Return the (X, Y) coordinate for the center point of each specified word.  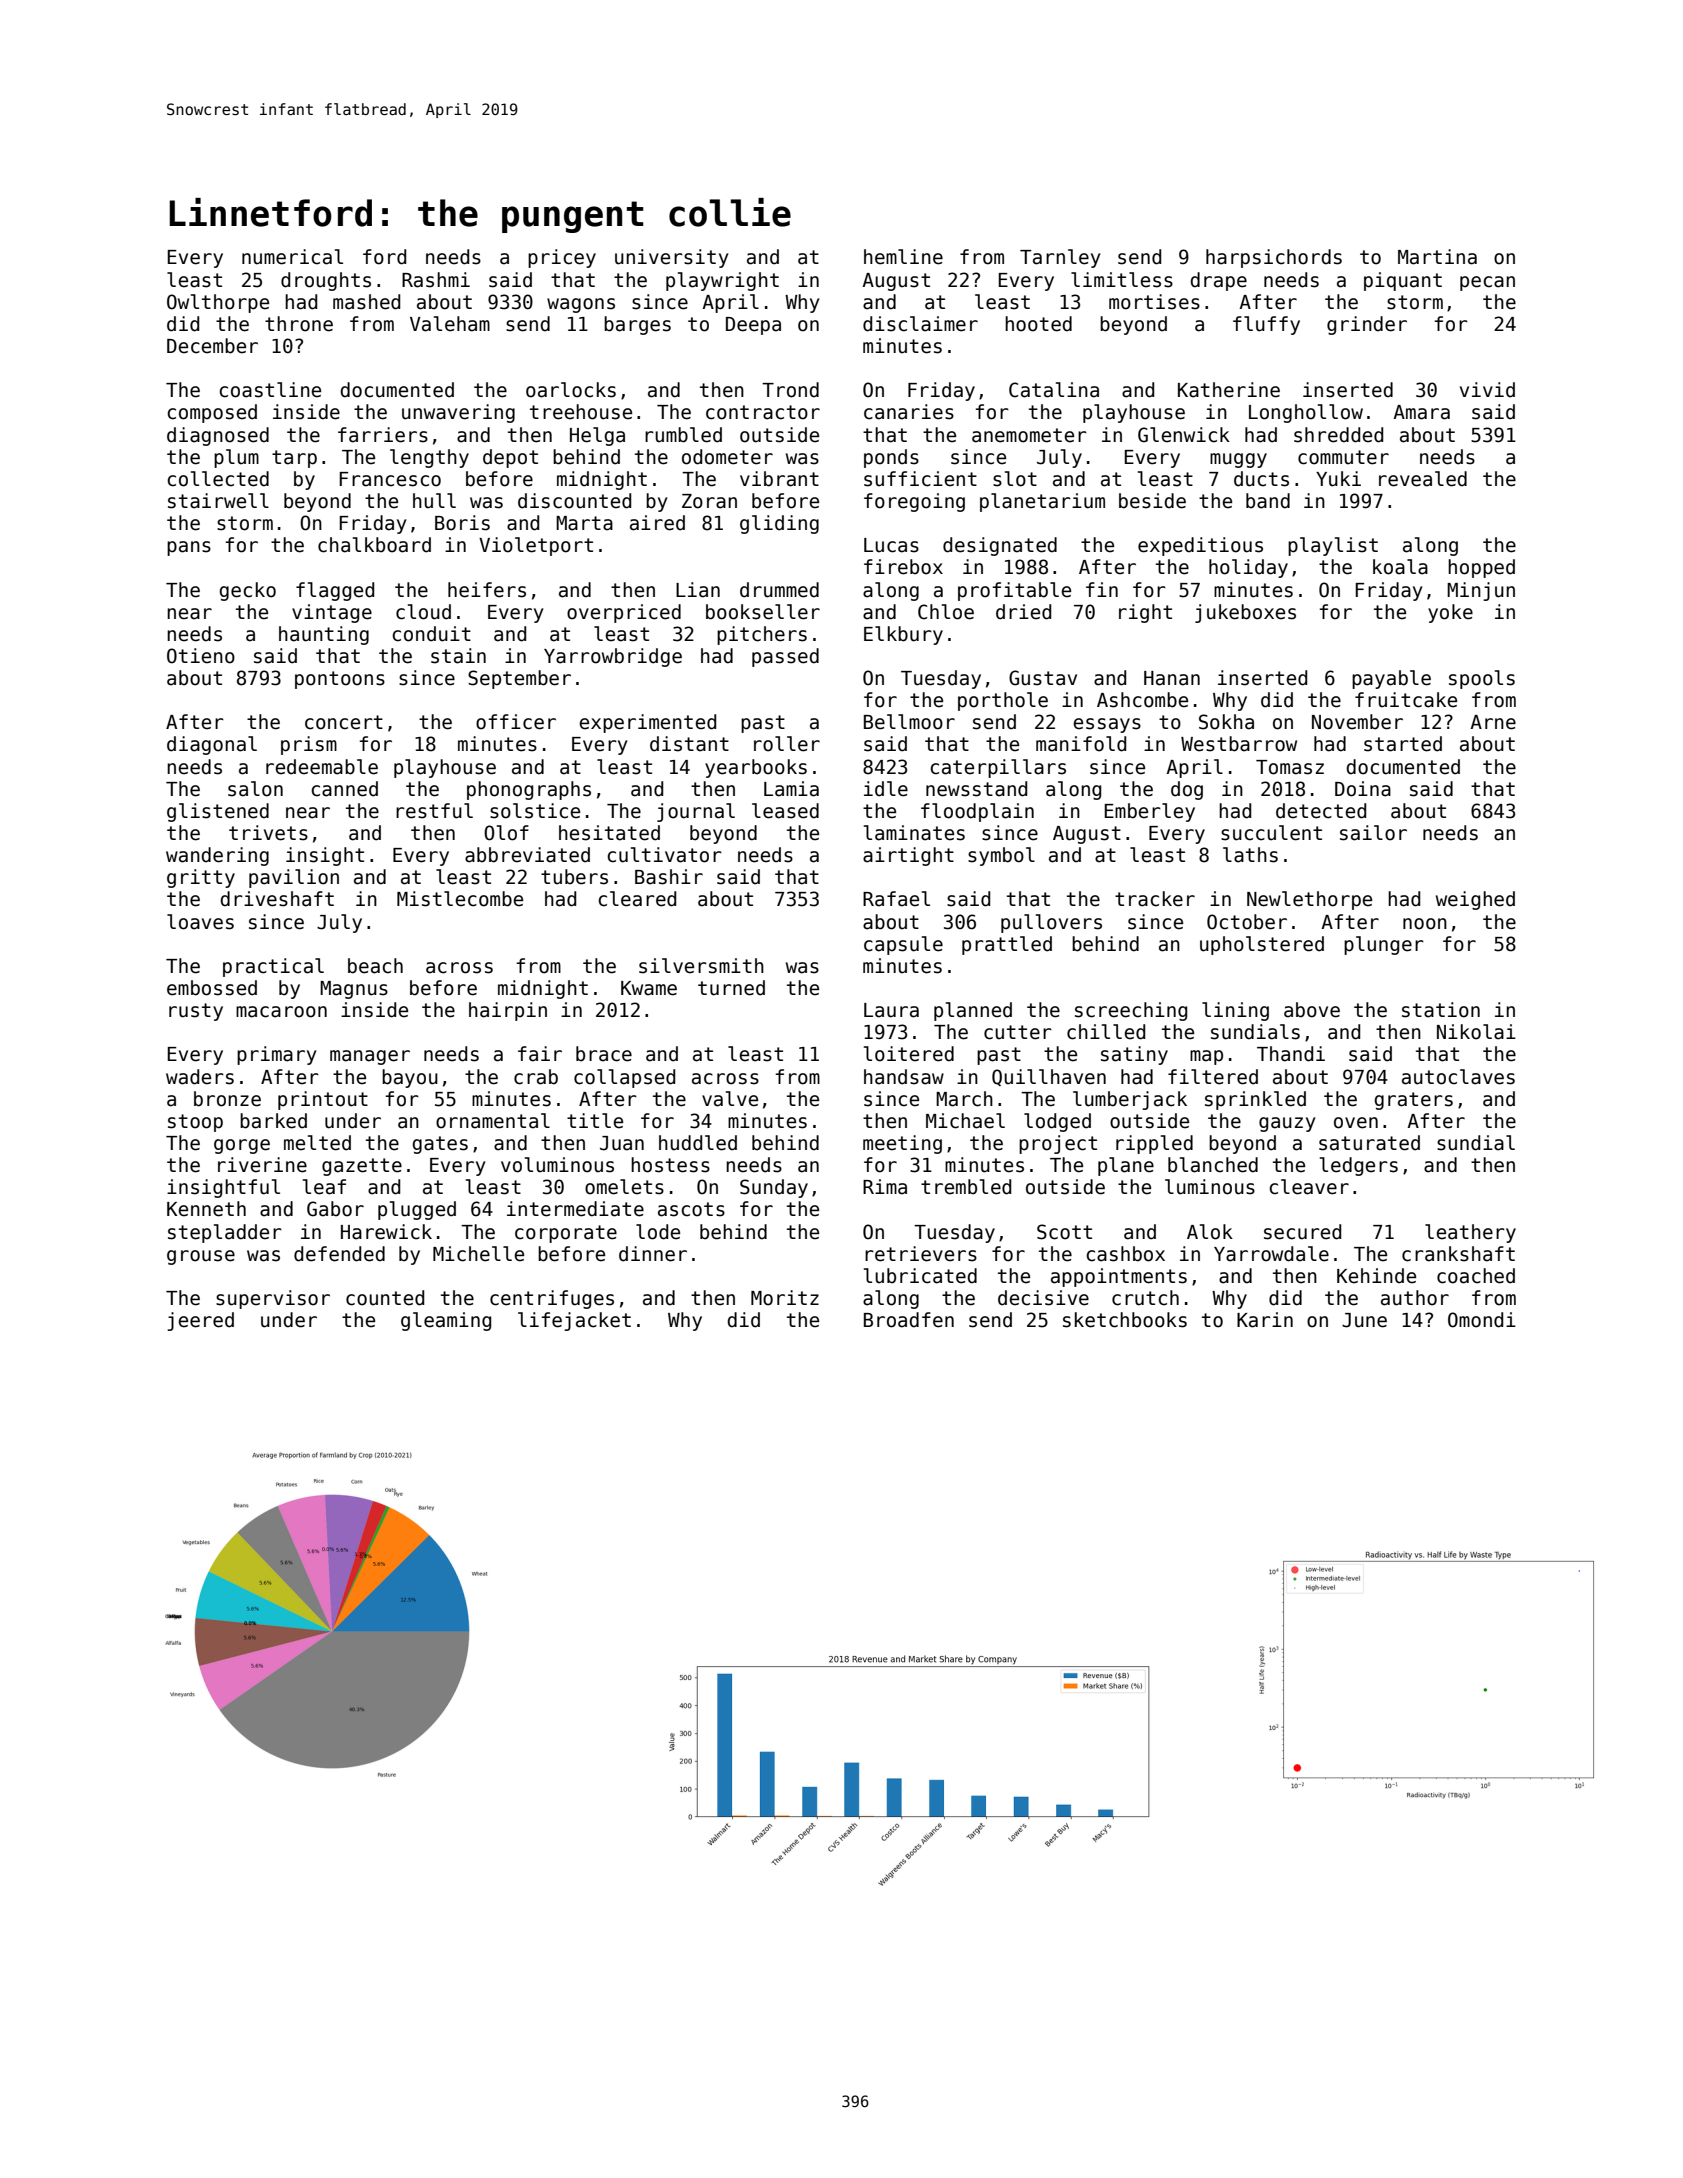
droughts (326, 281)
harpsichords (1274, 258)
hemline (903, 257)
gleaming (446, 1321)
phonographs (529, 790)
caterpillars (998, 768)
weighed (1475, 900)
